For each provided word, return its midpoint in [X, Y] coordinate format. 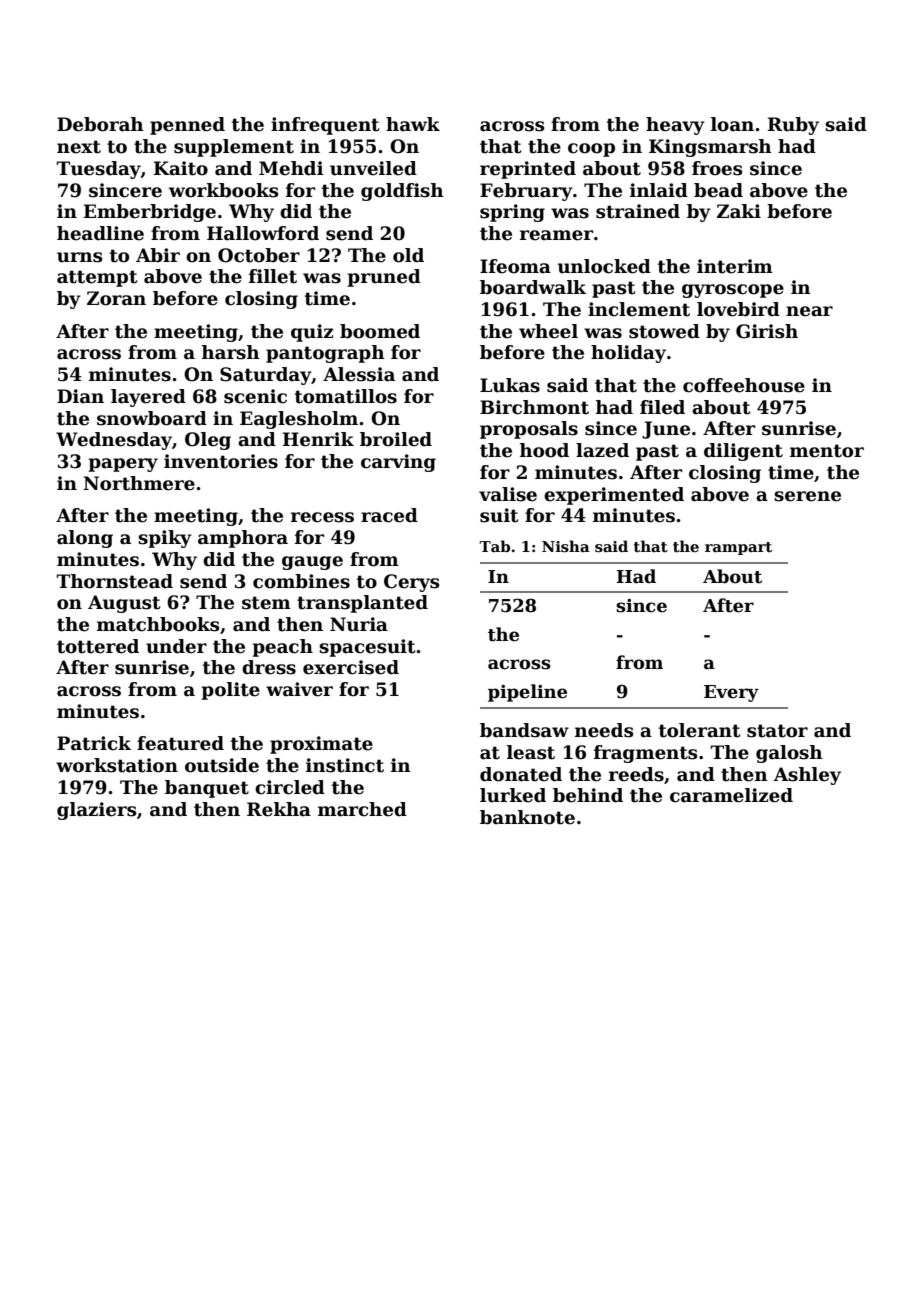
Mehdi [291, 168]
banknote [527, 817]
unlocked [604, 266]
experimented [614, 496]
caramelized [731, 795]
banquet [207, 789]
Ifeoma [515, 266]
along [85, 539]
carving [398, 463]
